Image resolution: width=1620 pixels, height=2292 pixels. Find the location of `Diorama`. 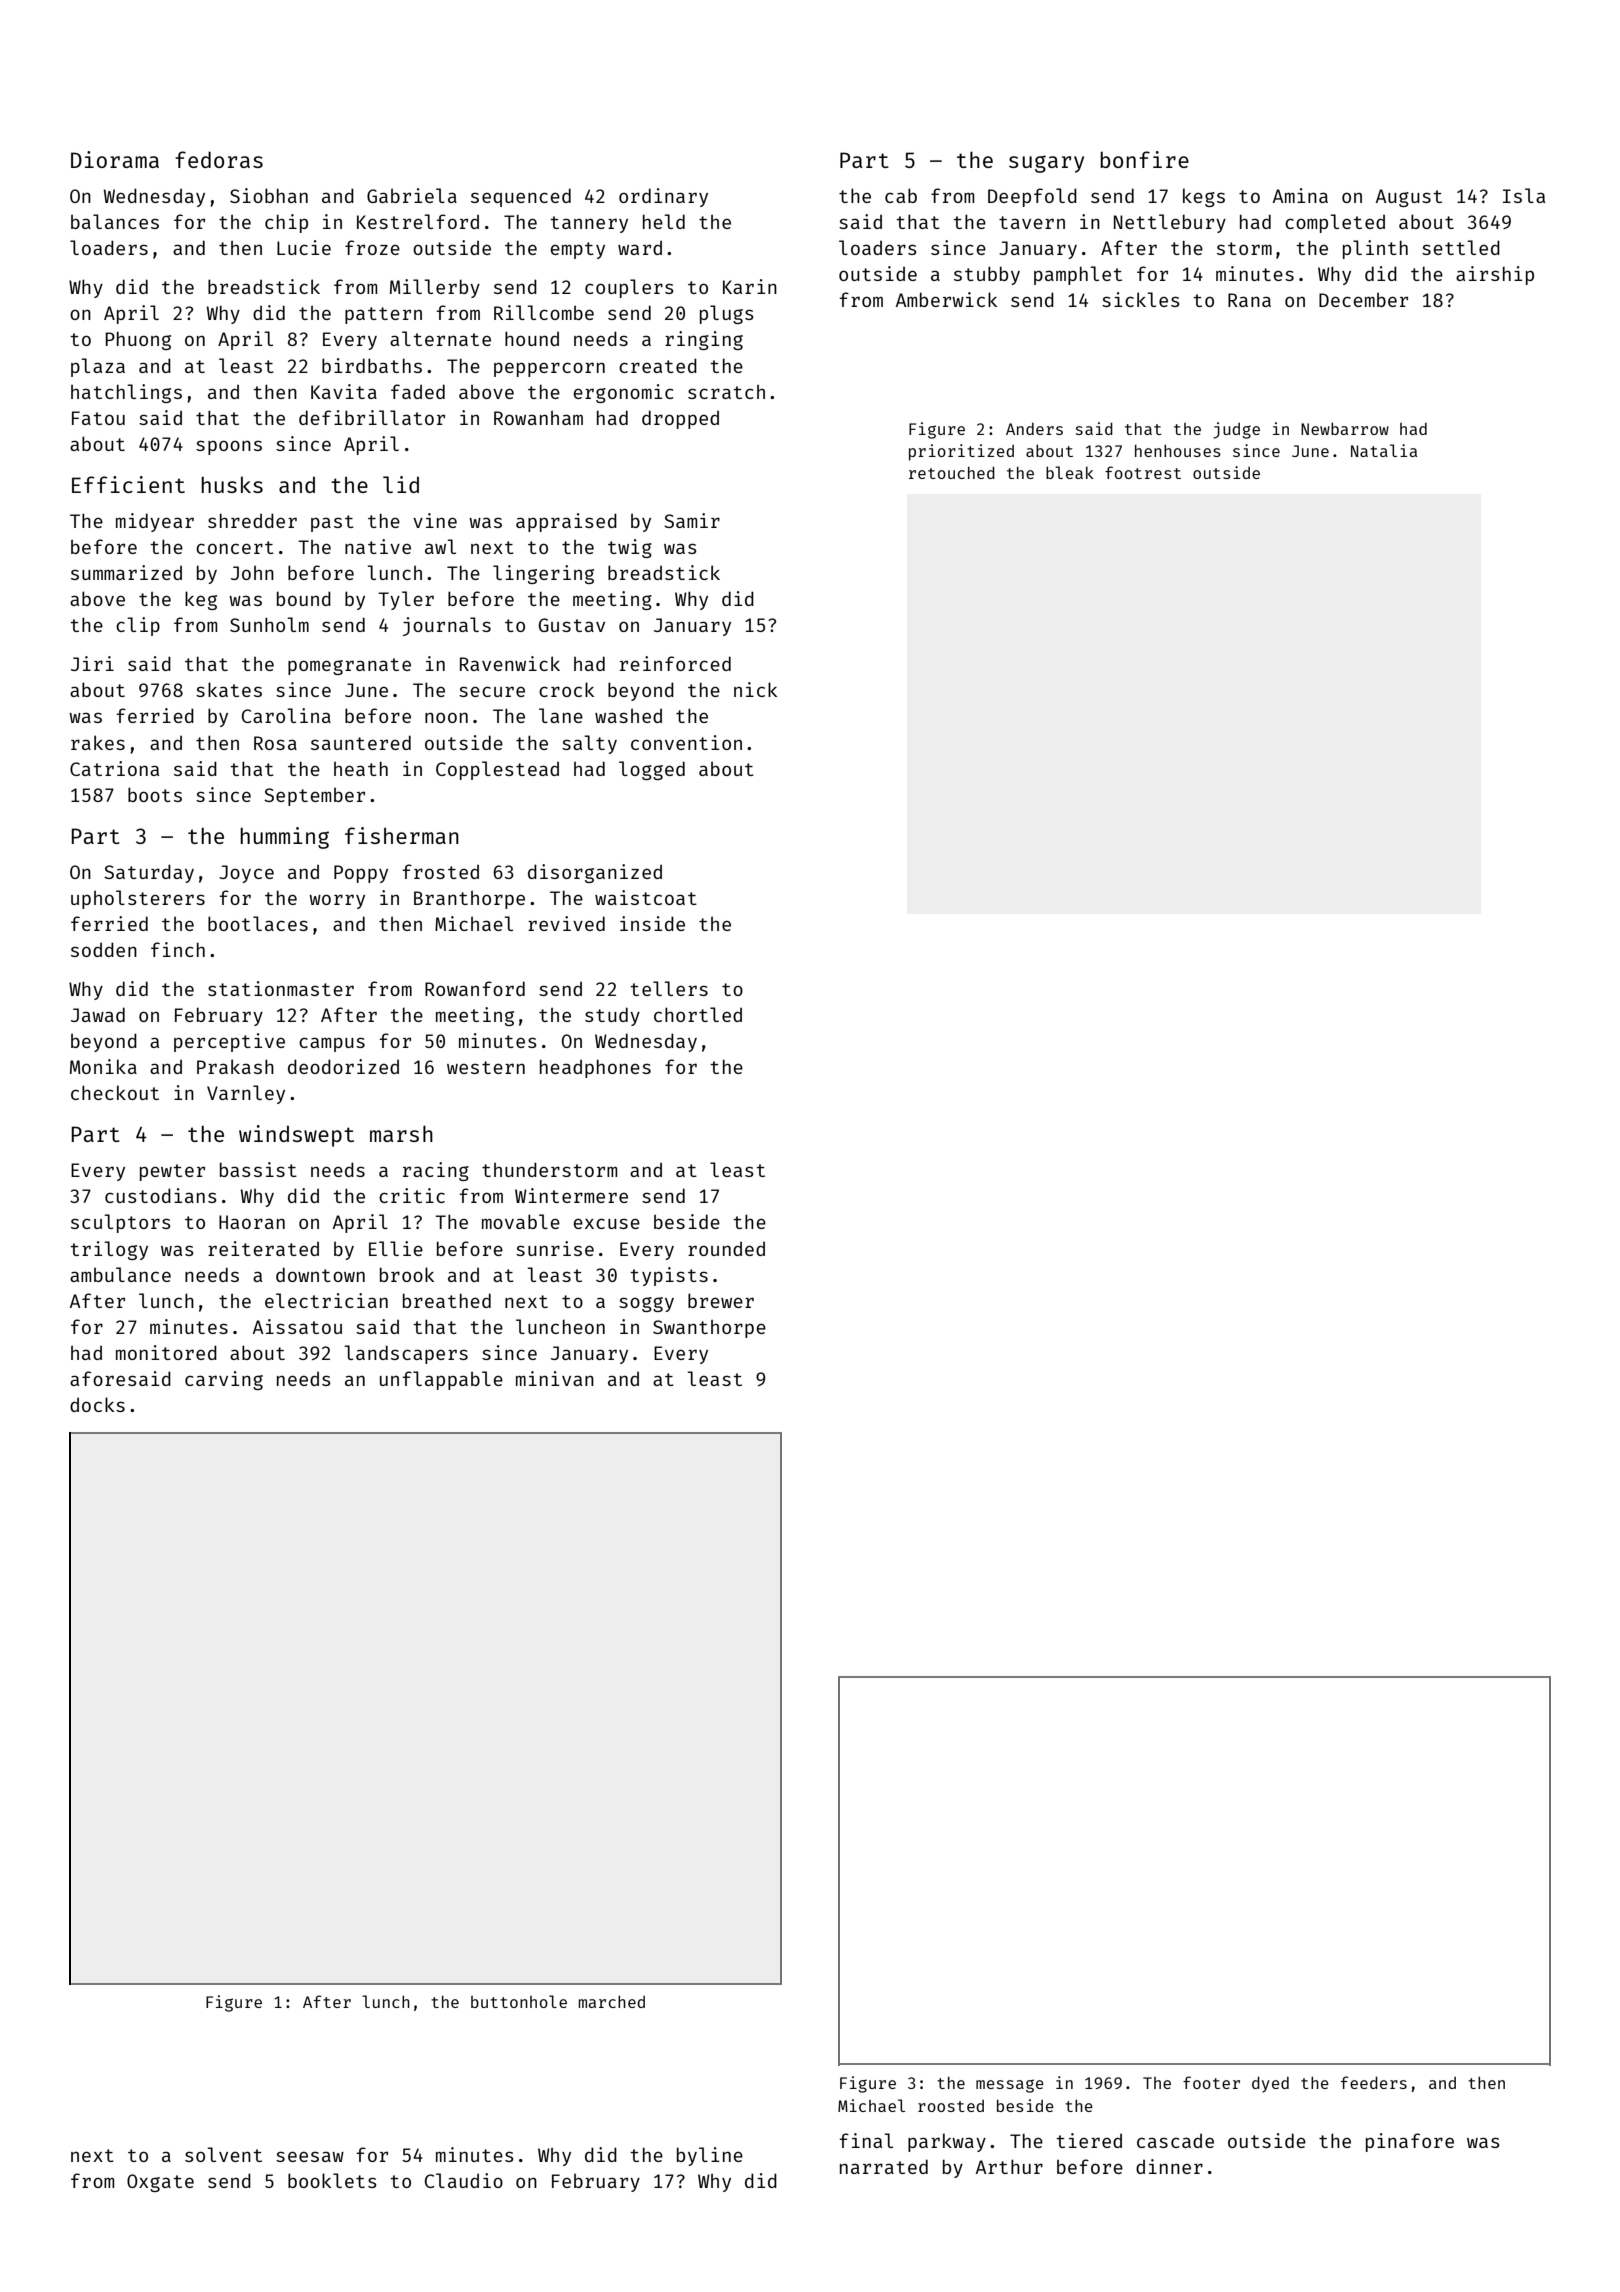

Diorama is located at coordinates (115, 159).
